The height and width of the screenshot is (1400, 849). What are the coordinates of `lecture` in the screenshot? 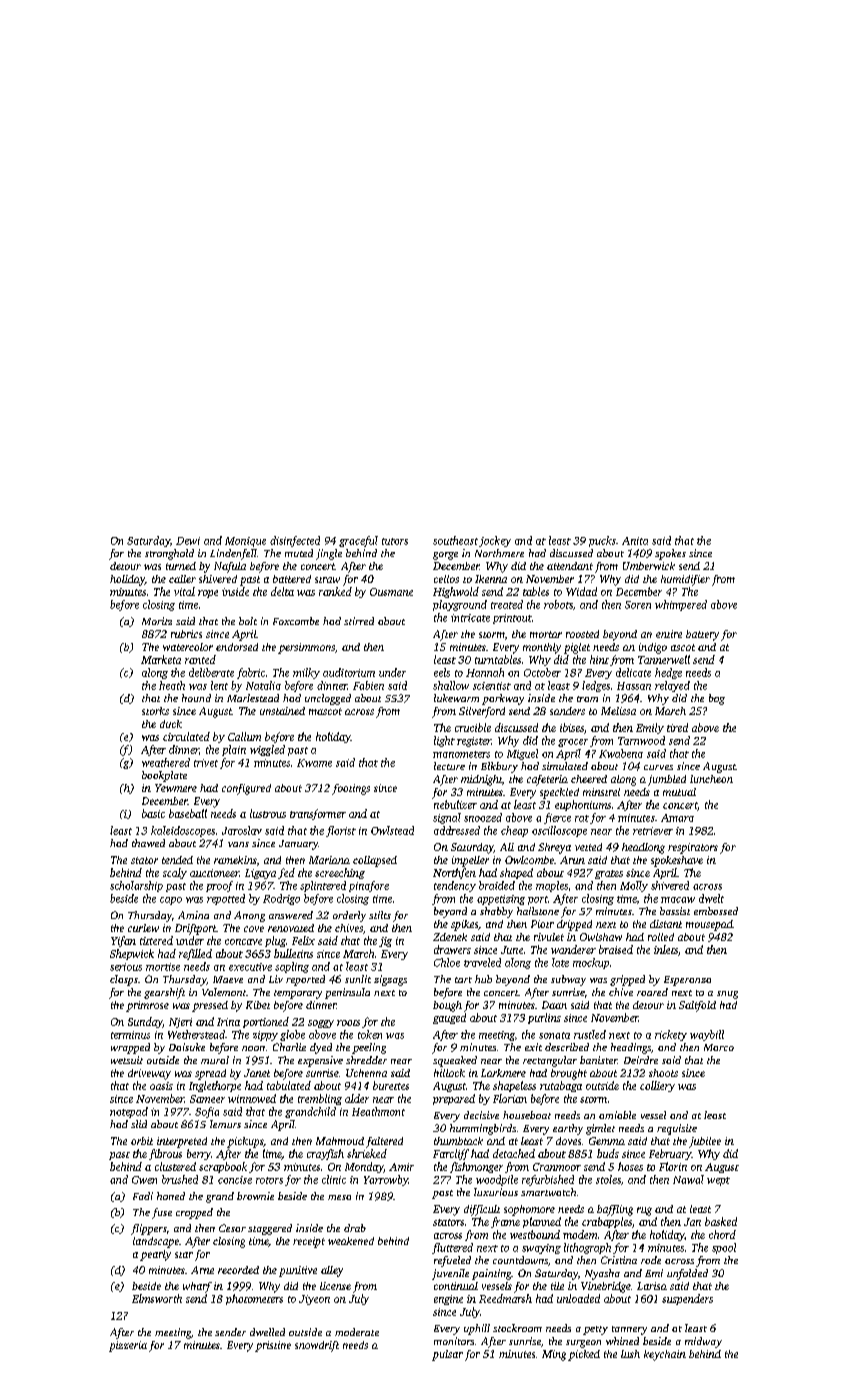 It's located at (449, 766).
